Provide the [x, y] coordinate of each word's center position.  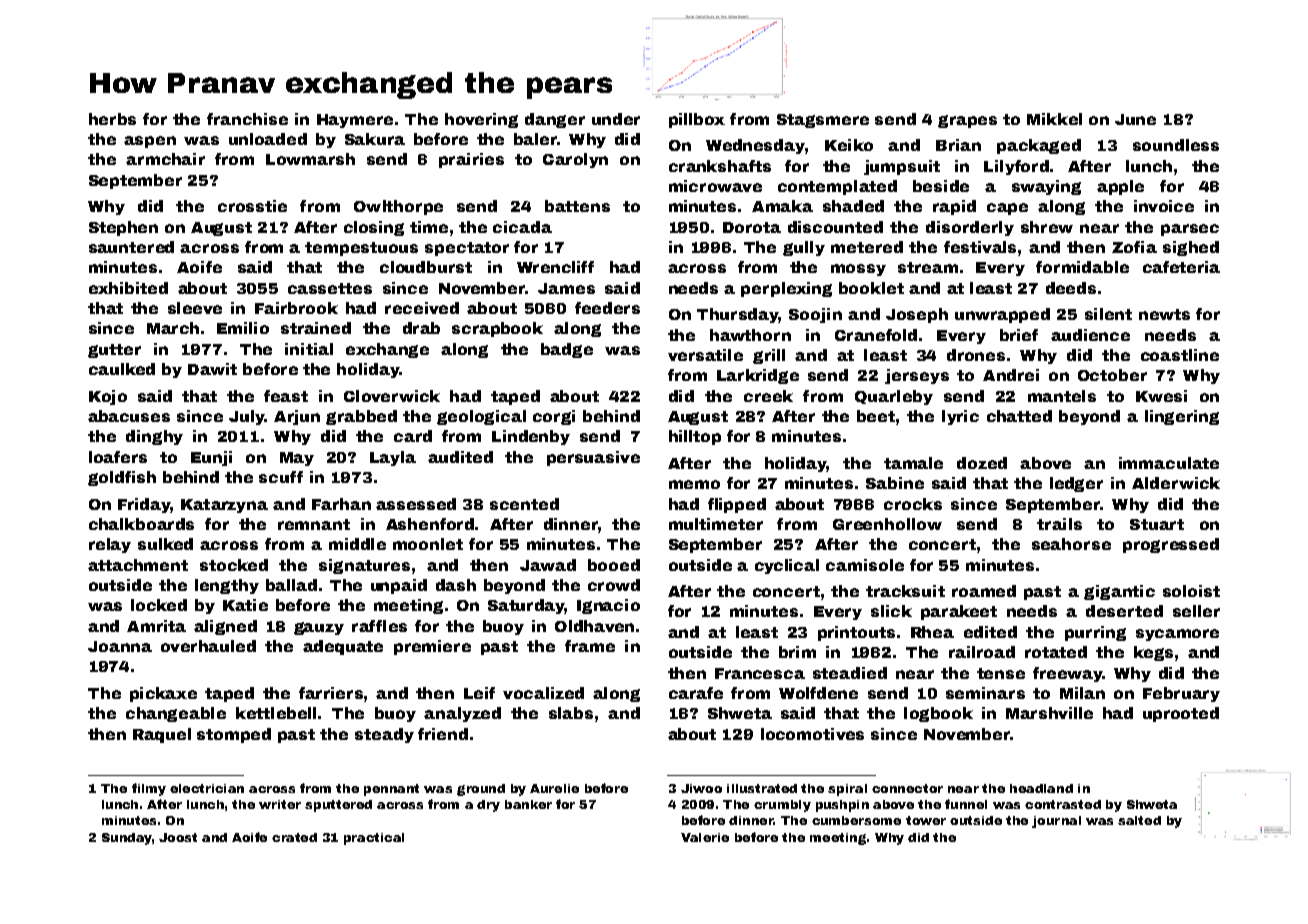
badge [567, 350]
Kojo [108, 397]
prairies [471, 160]
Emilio [243, 328]
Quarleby [894, 397]
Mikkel [1054, 119]
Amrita [156, 626]
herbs [112, 119]
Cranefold [876, 335]
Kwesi [1161, 396]
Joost [178, 837]
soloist [1191, 591]
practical [374, 839]
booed [614, 565]
